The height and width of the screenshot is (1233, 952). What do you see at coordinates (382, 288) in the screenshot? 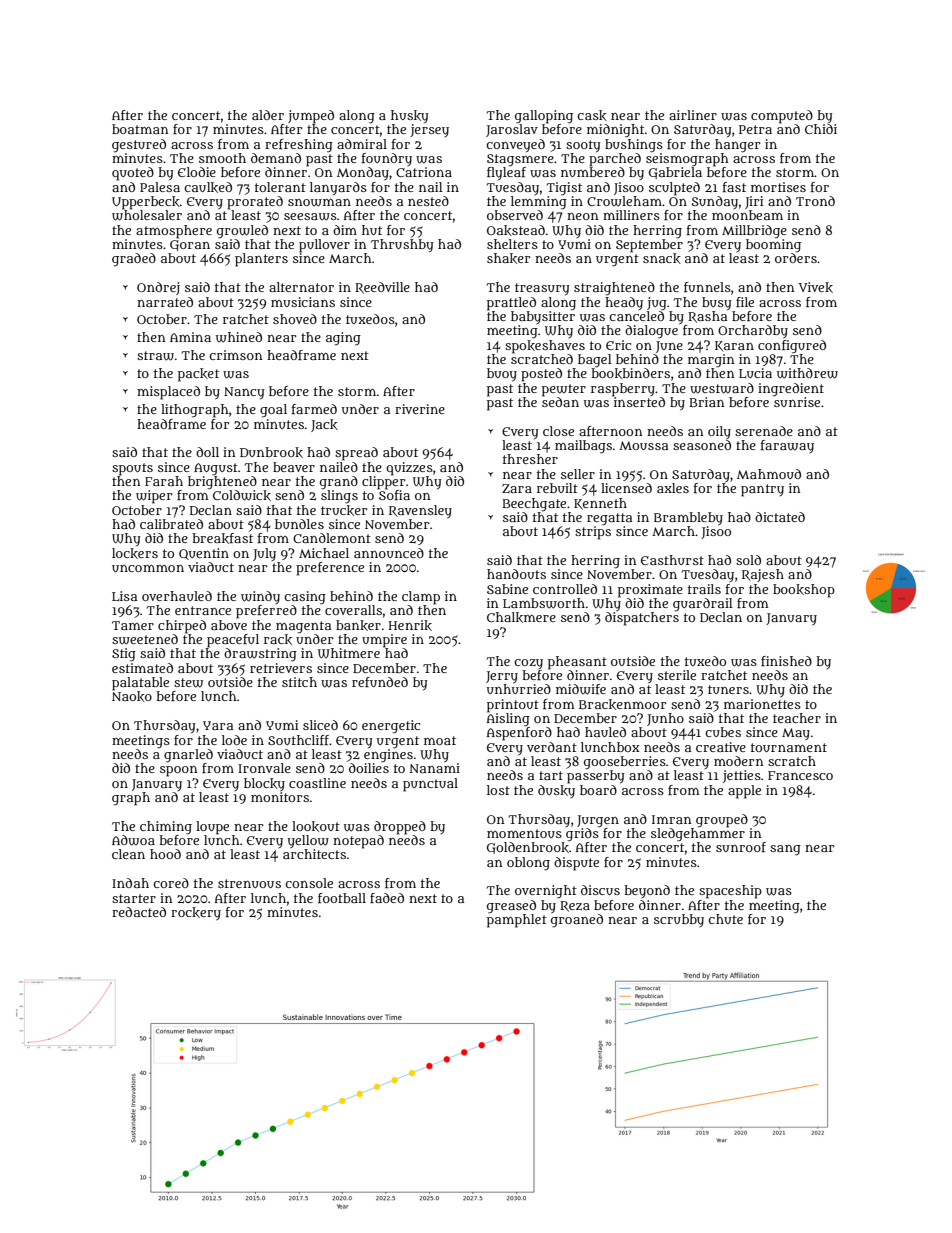
I see `Reedville` at bounding box center [382, 288].
